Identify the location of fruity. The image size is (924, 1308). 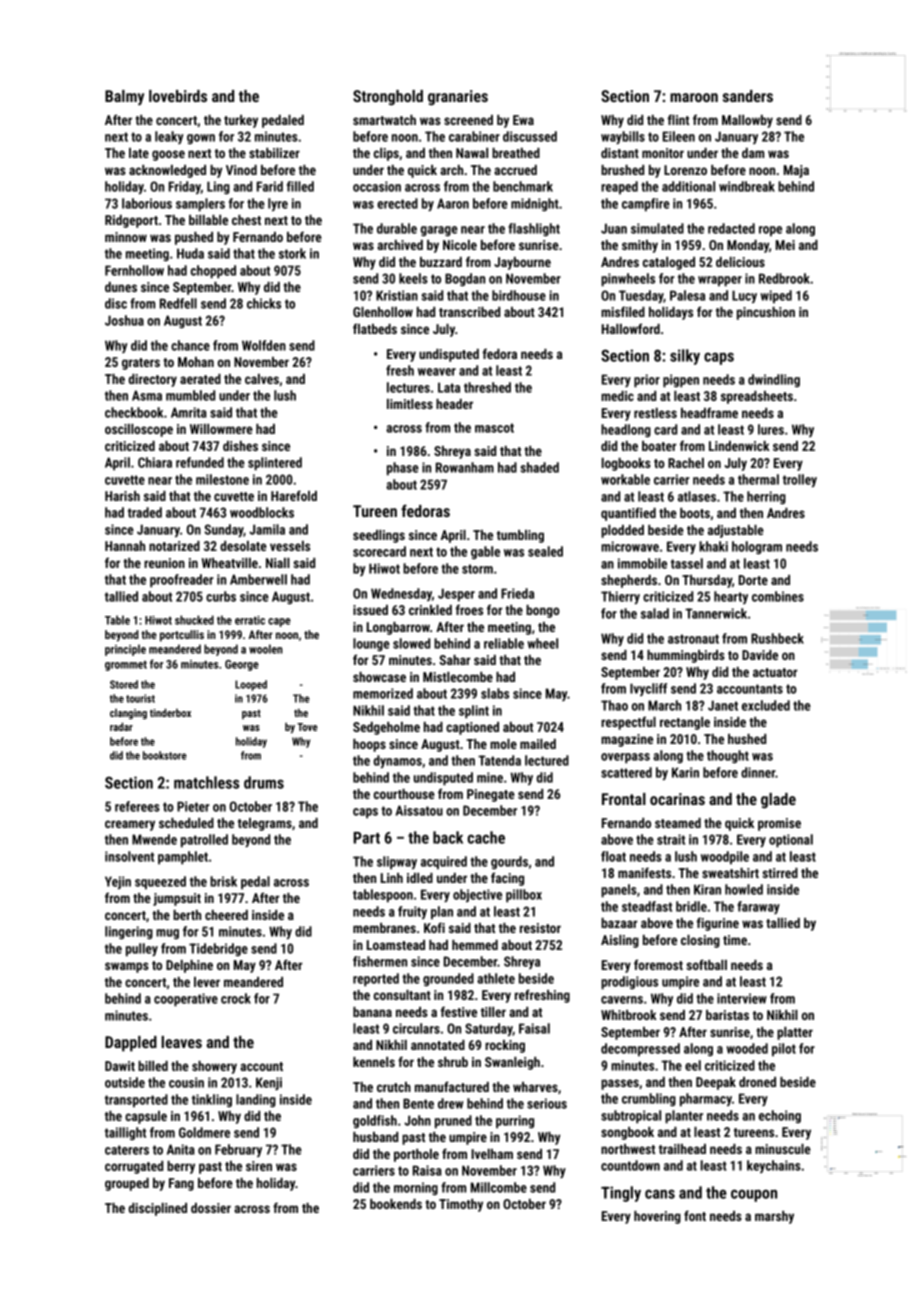
(412, 912).
